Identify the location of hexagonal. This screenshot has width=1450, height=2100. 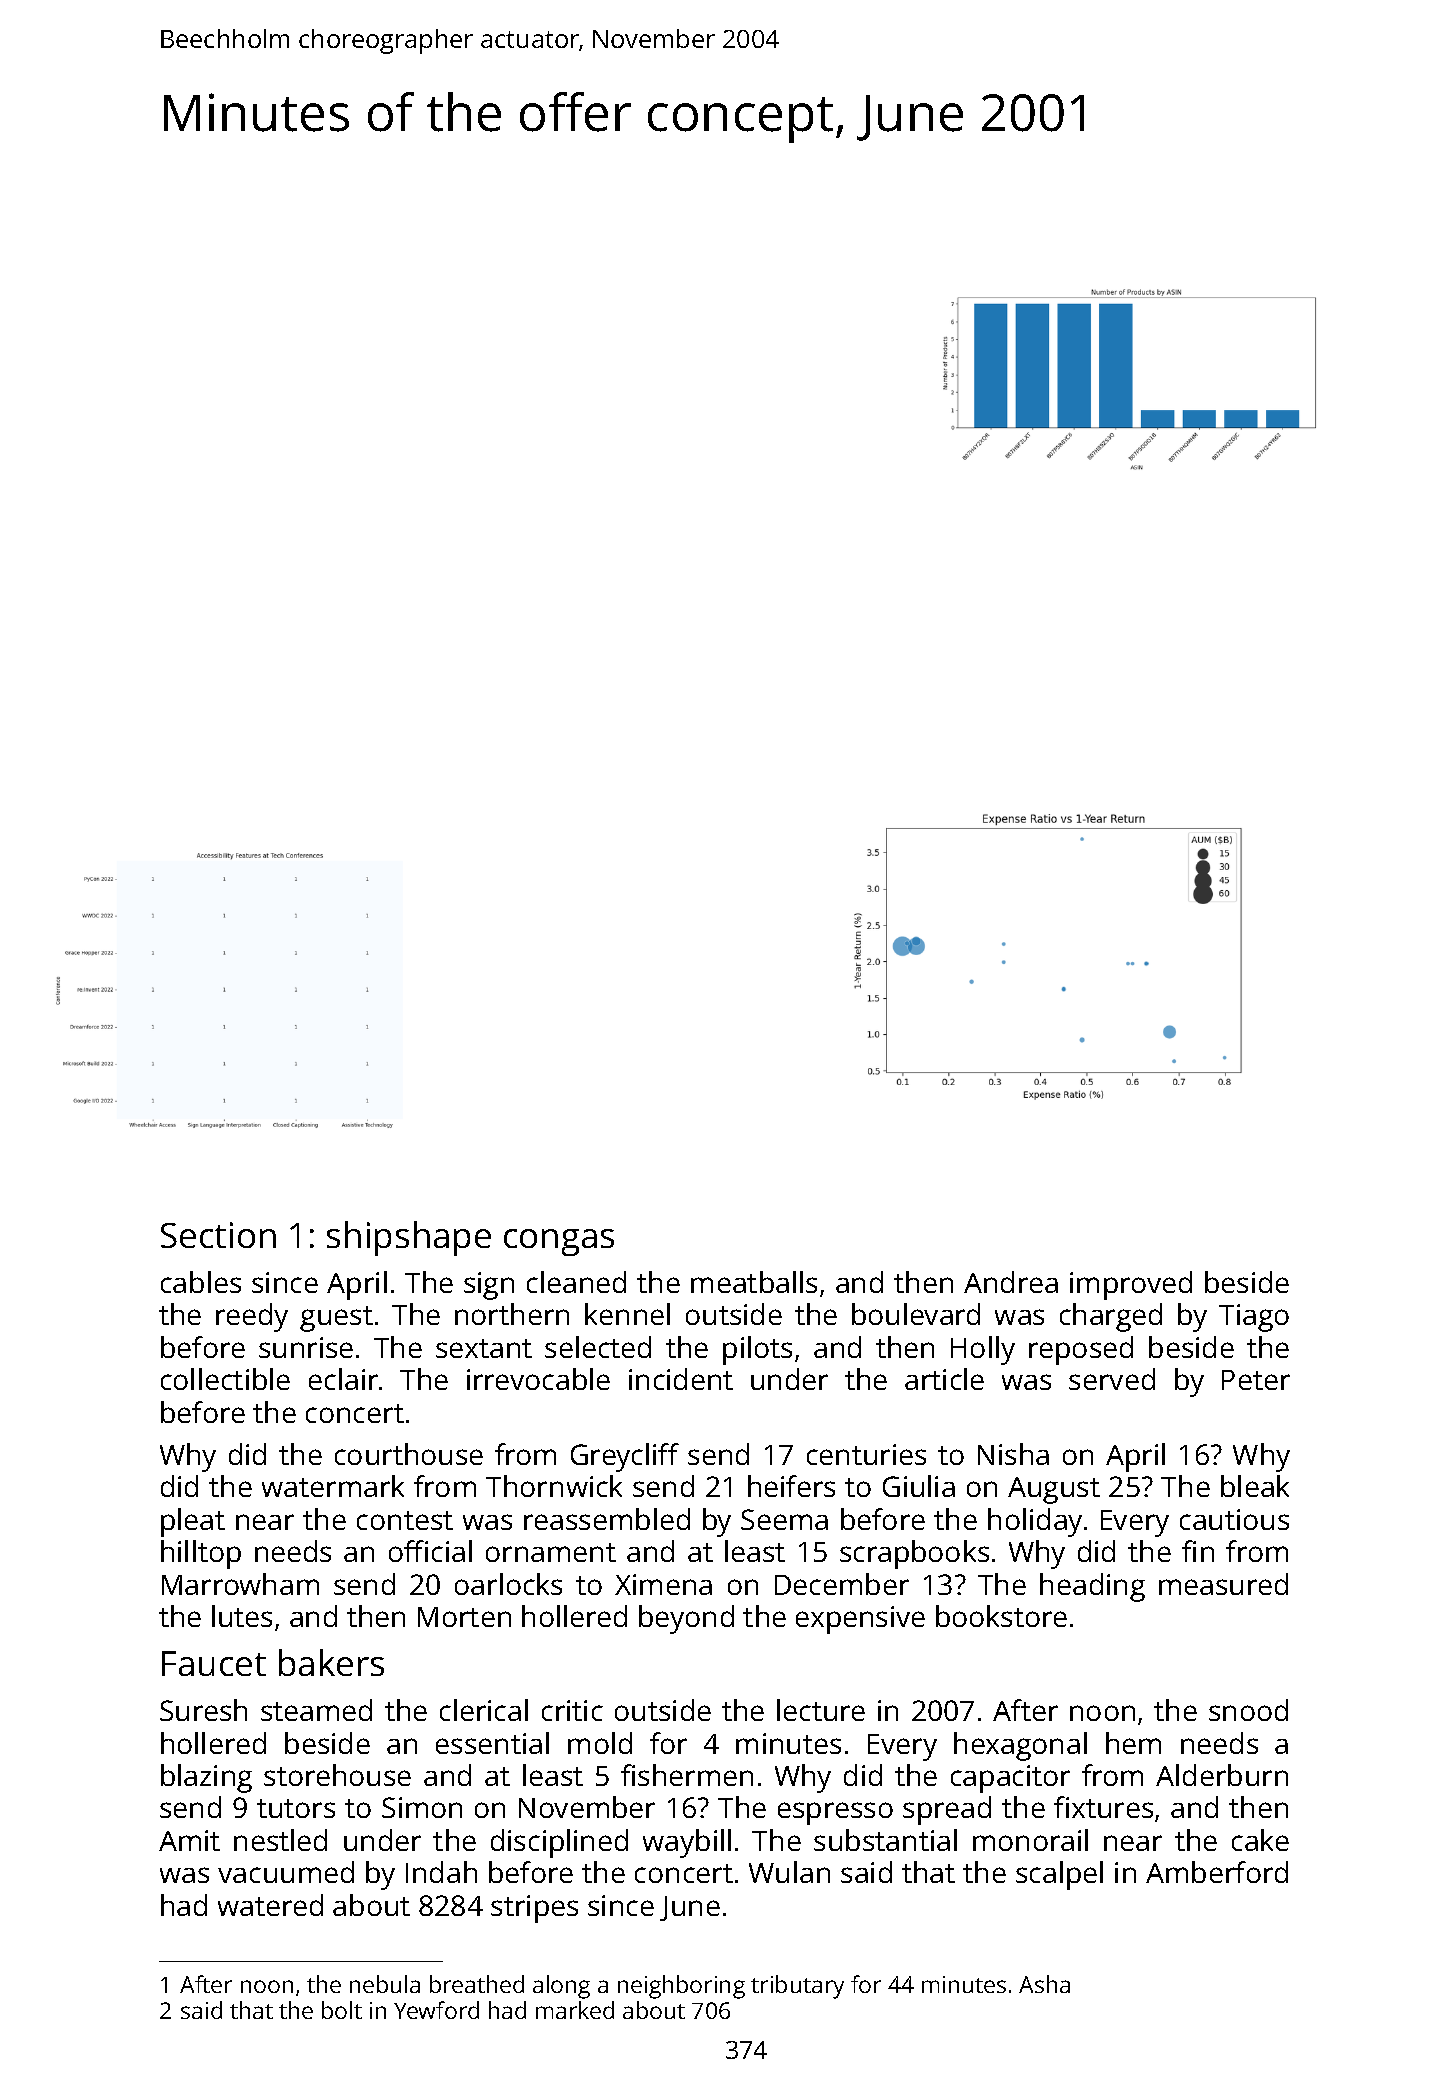
(1020, 1746).
